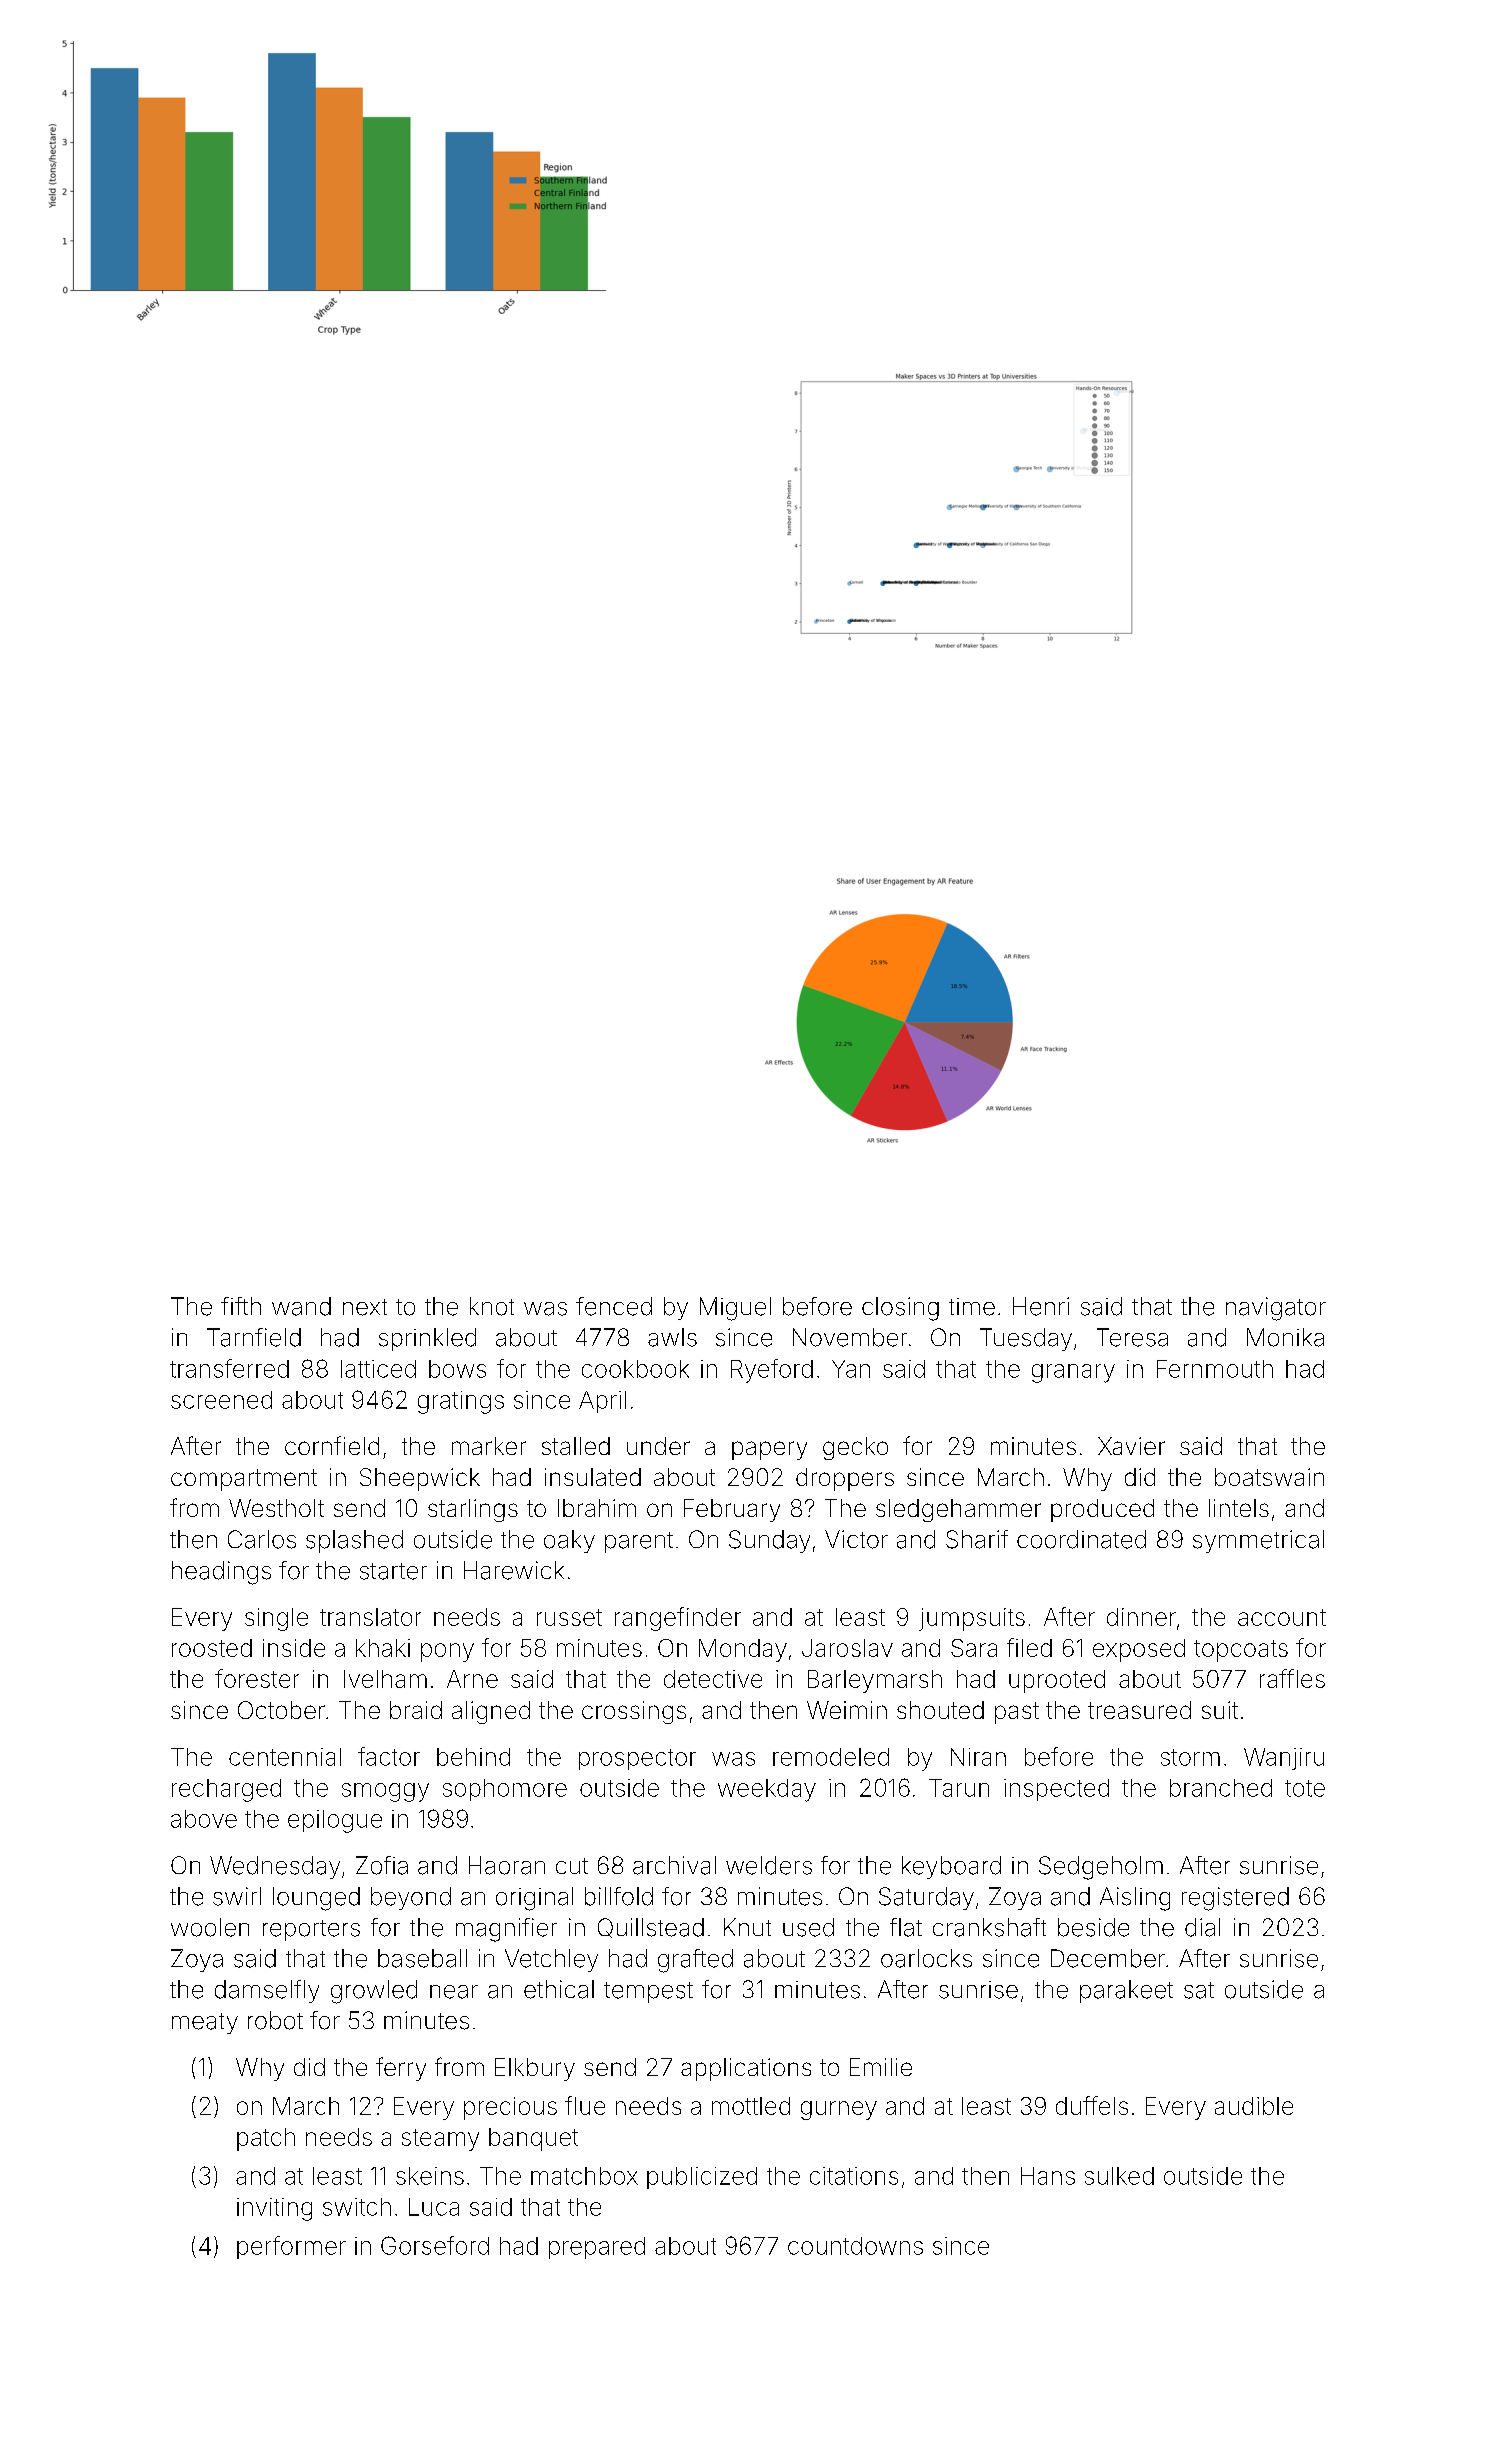 This image has height=2464, width=1496. Describe the element at coordinates (1139, 1710) in the image. I see `treasured` at that location.
